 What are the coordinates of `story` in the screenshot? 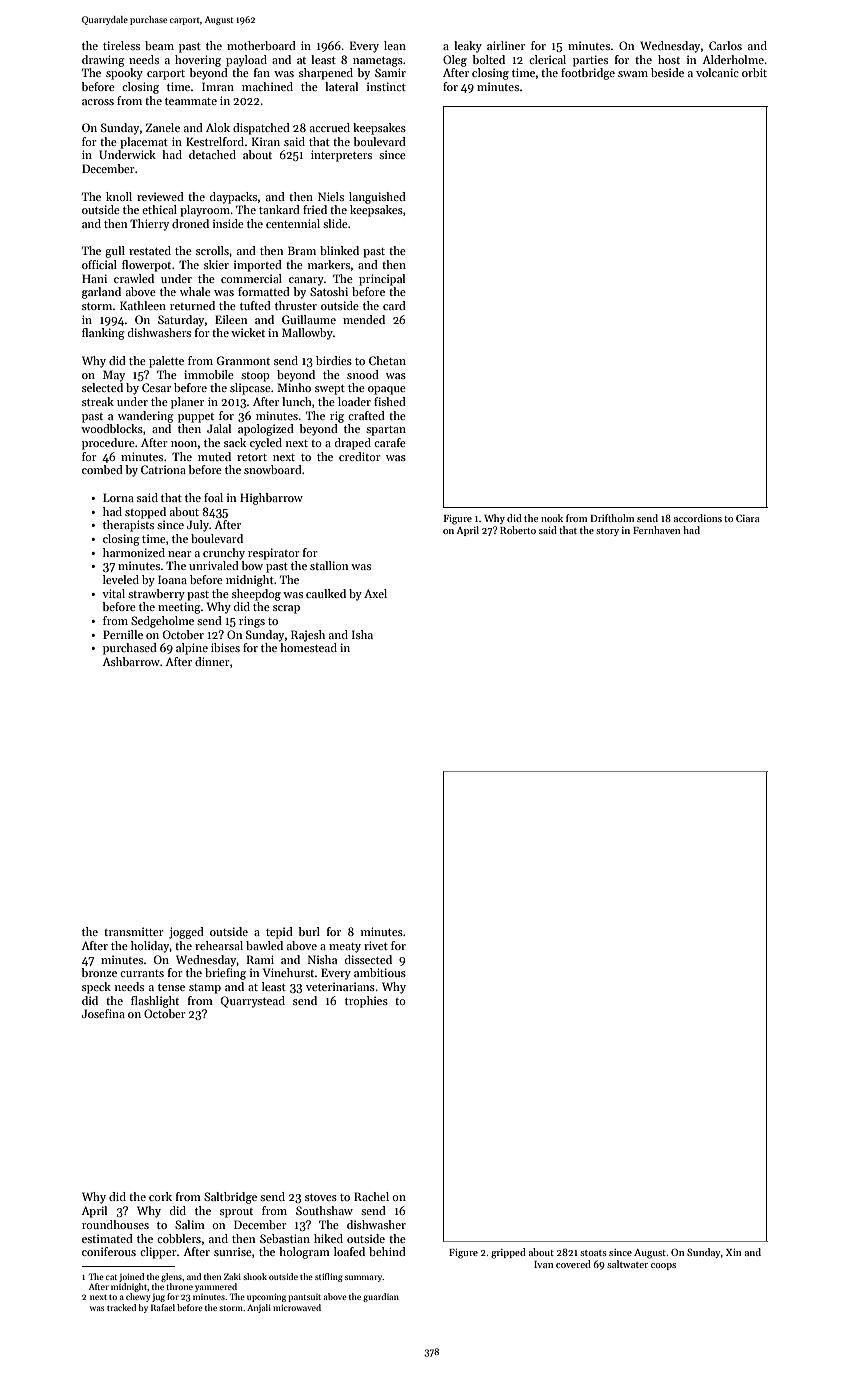 It's located at (607, 532).
